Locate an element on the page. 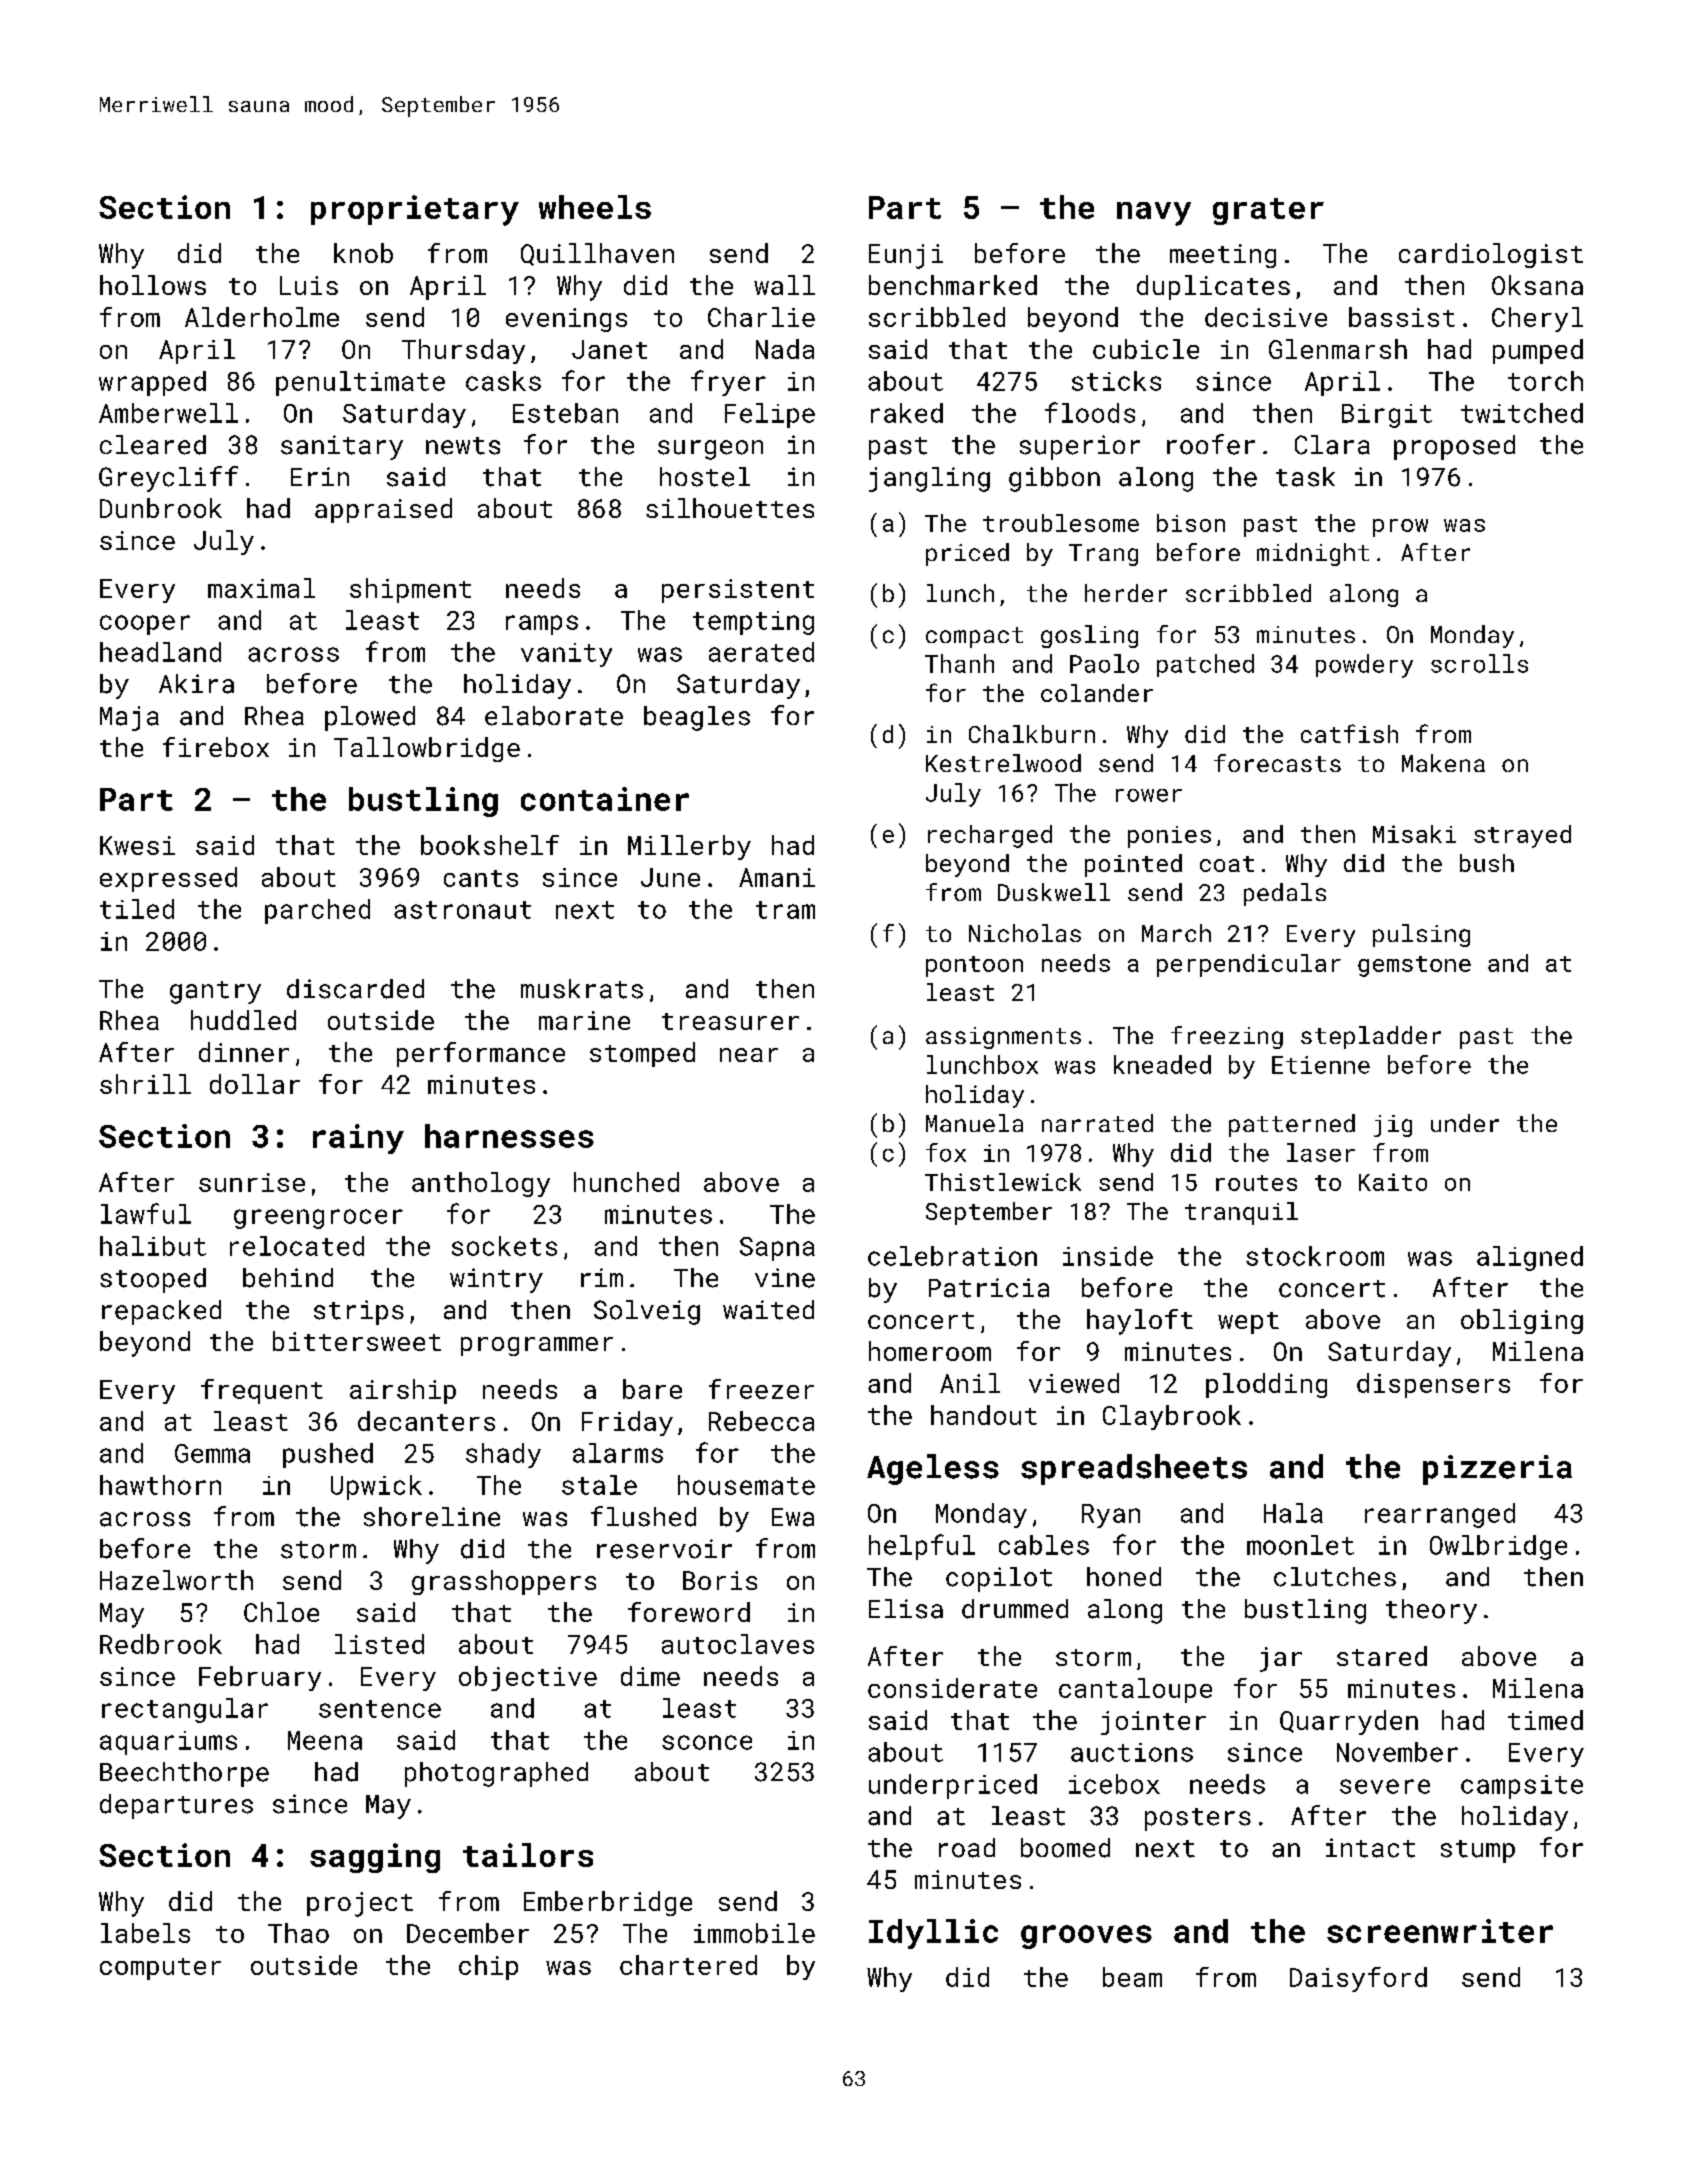  Beechthorpe is located at coordinates (184, 1774).
